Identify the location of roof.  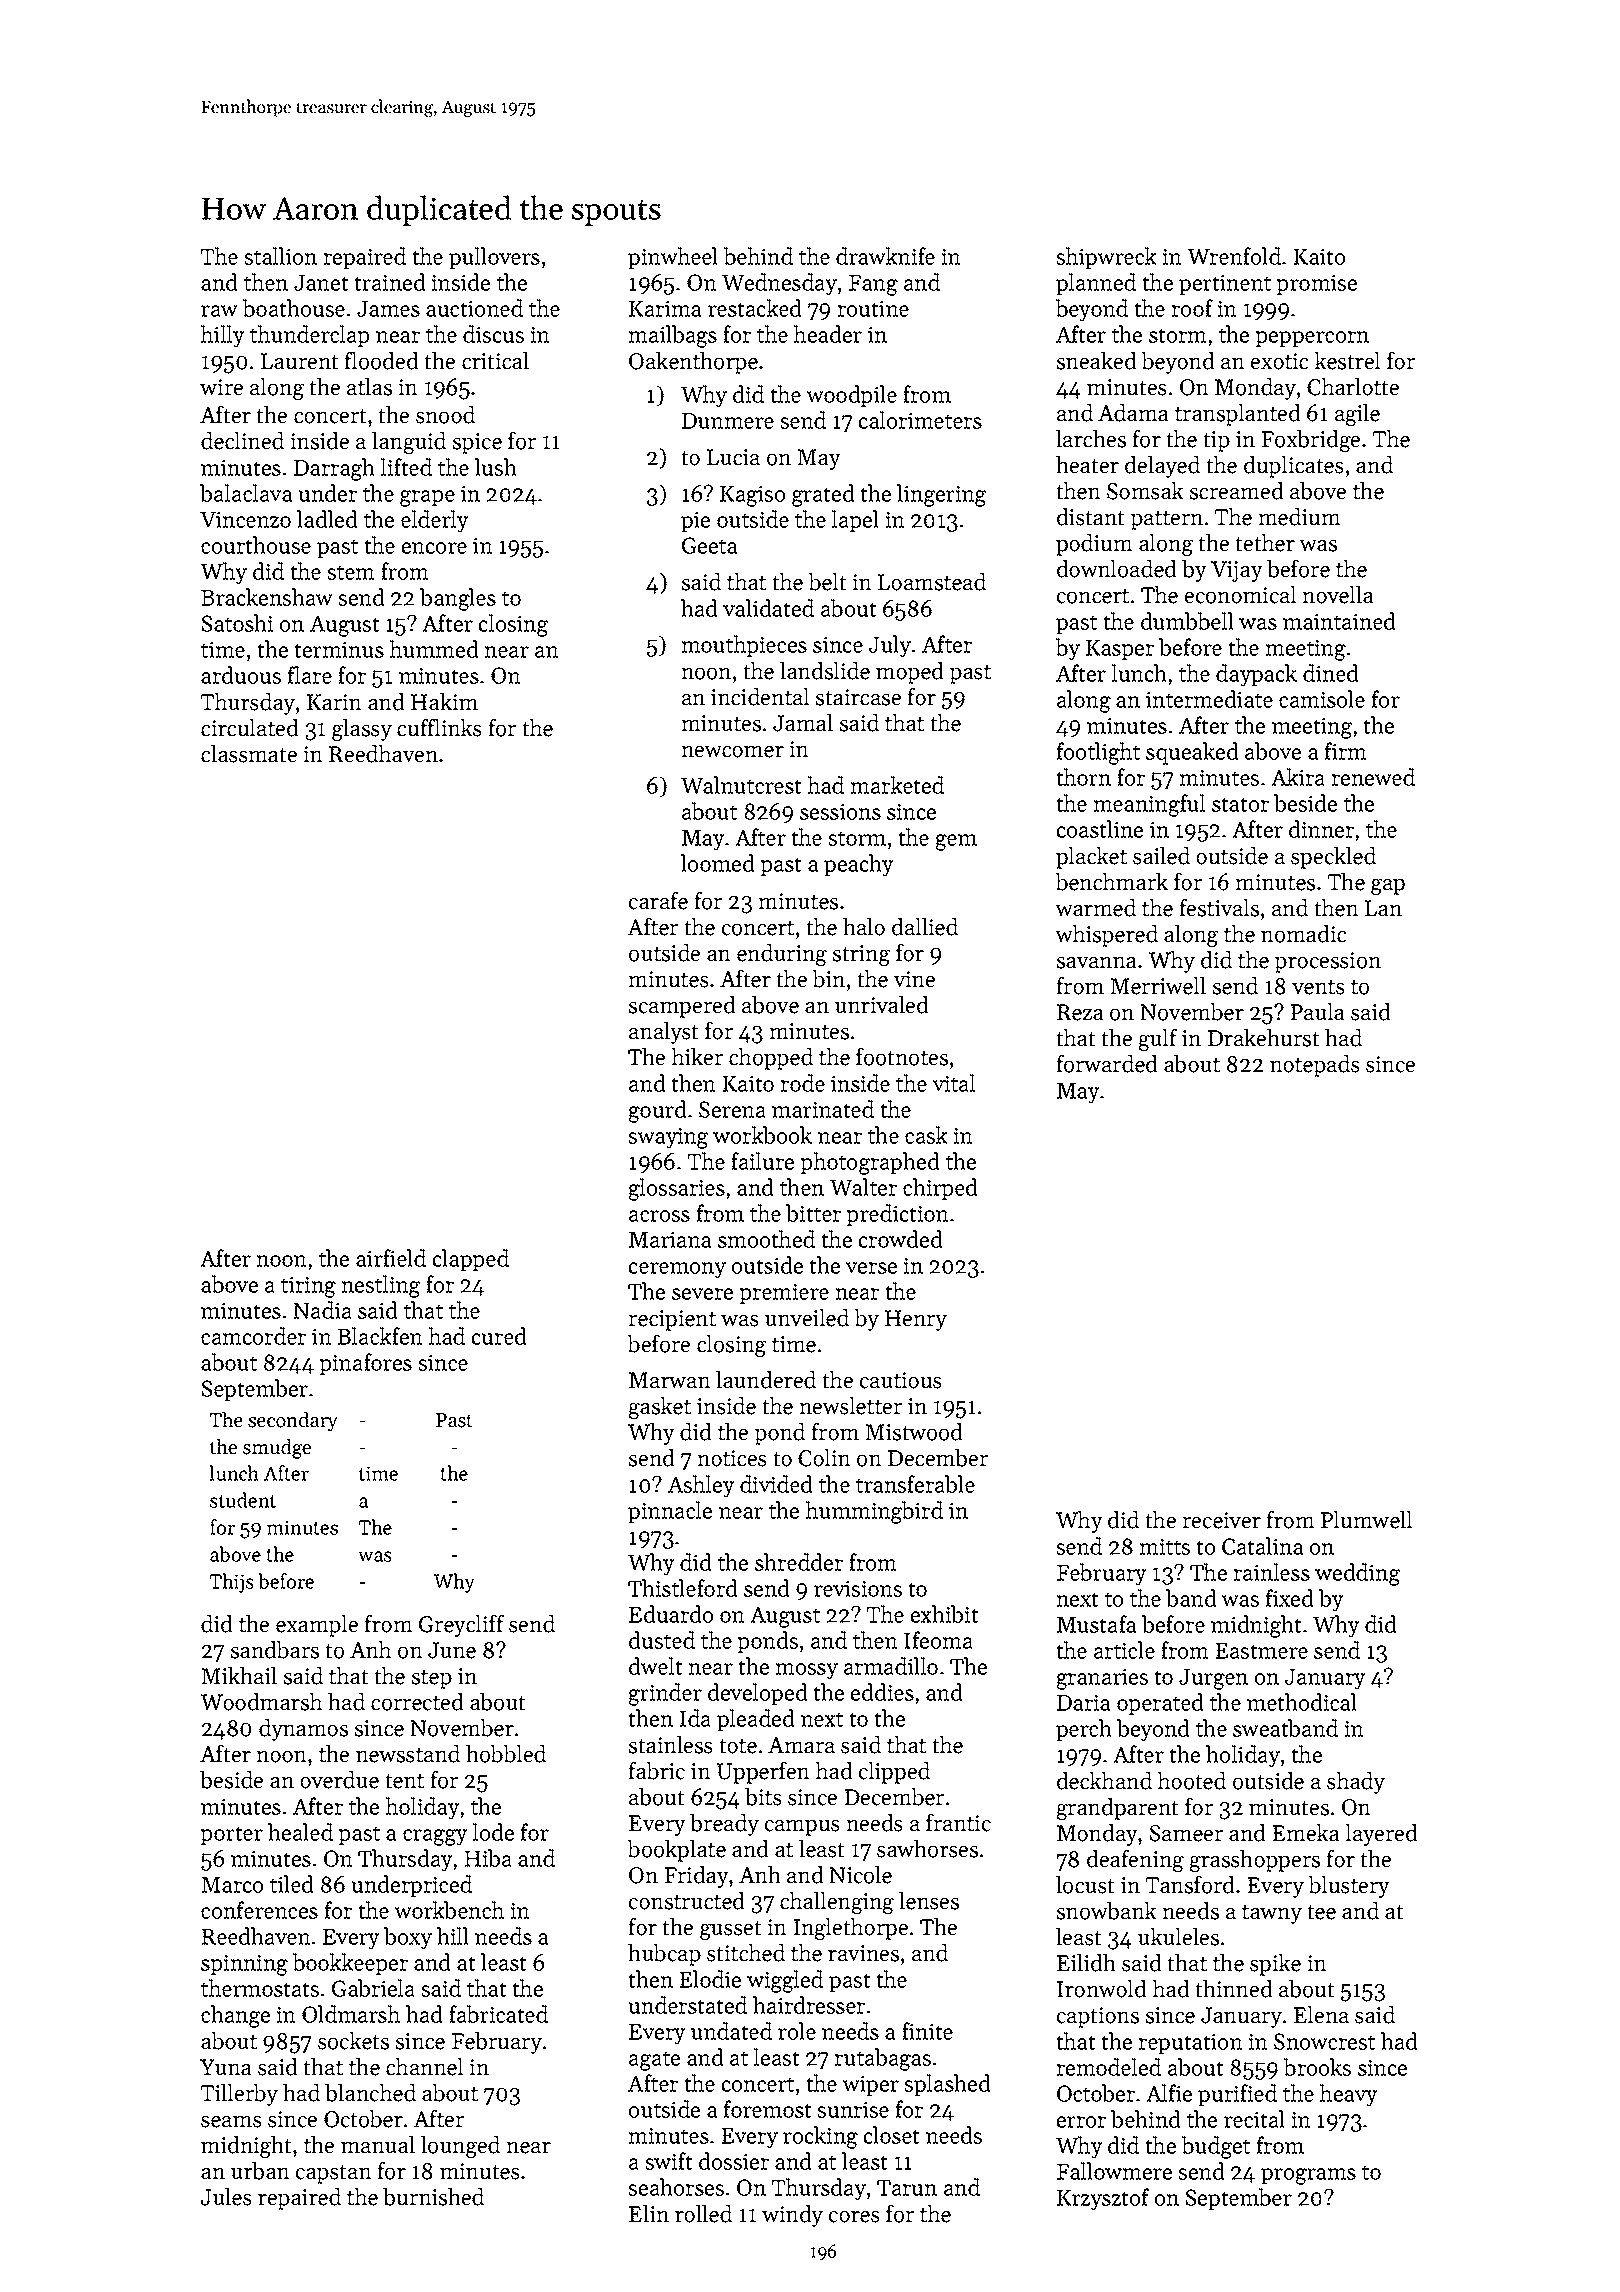
(1192, 308).
